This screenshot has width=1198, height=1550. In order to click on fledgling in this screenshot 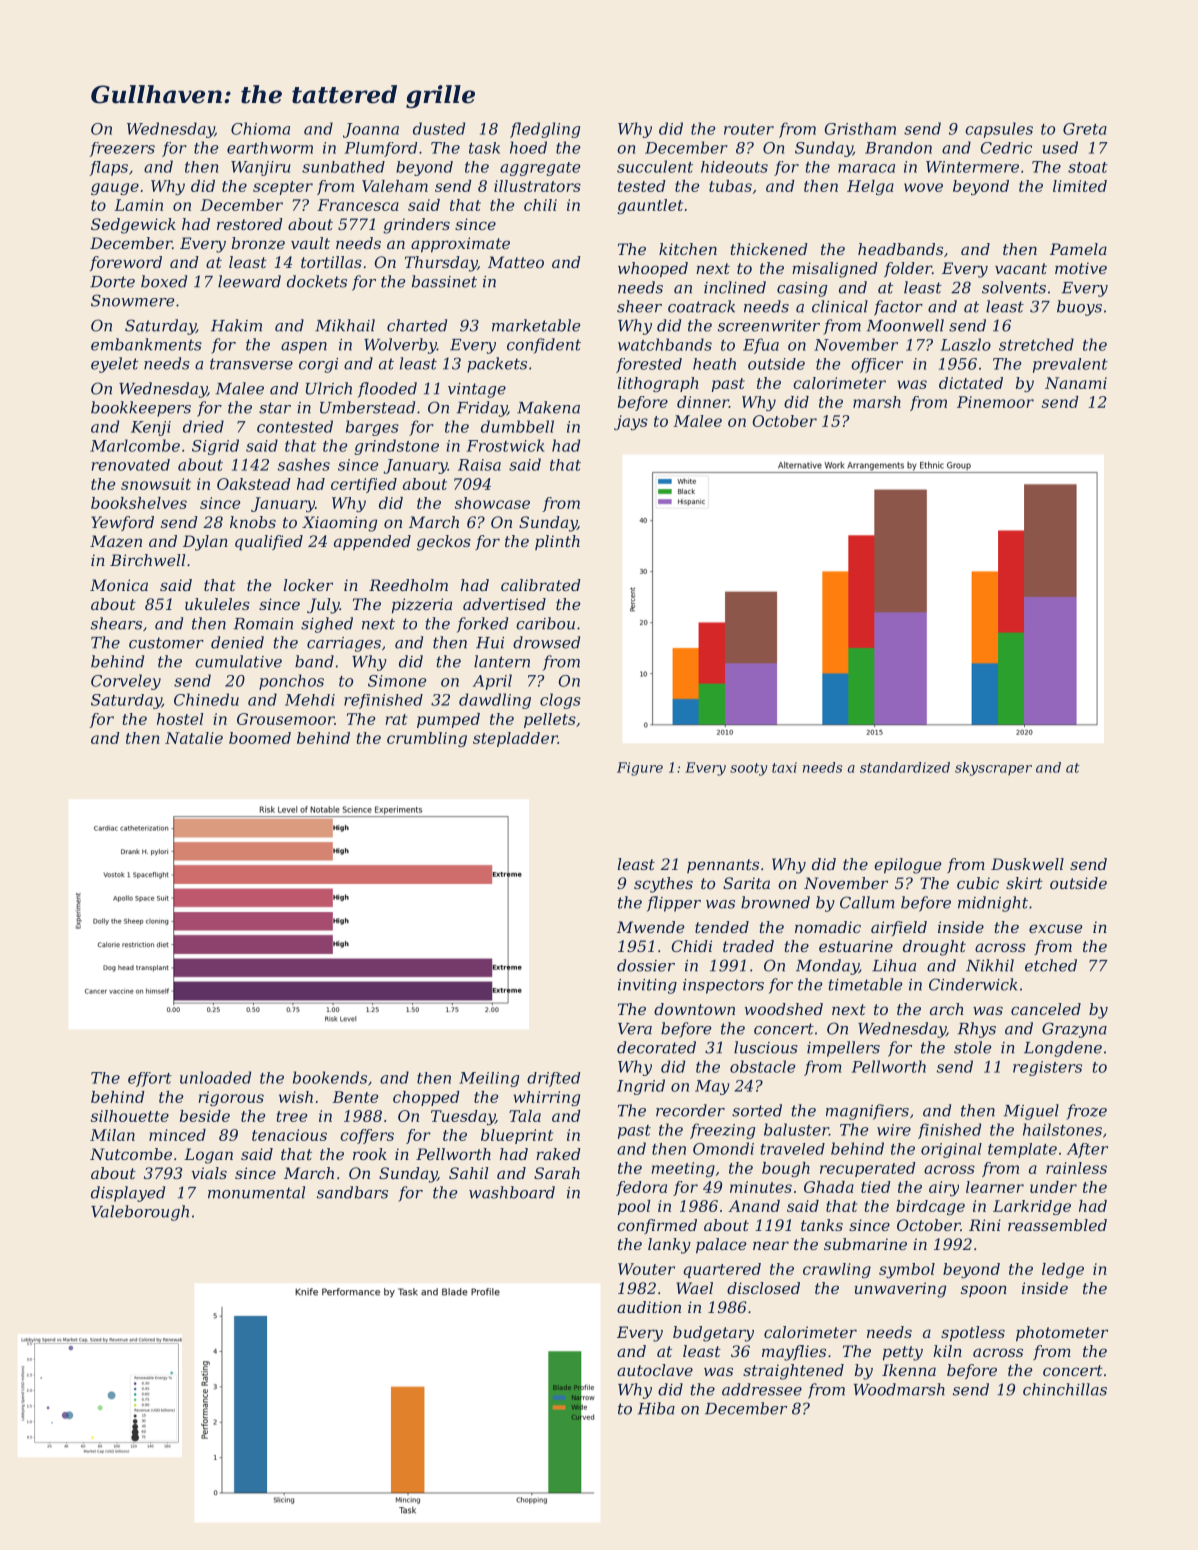, I will do `click(545, 130)`.
